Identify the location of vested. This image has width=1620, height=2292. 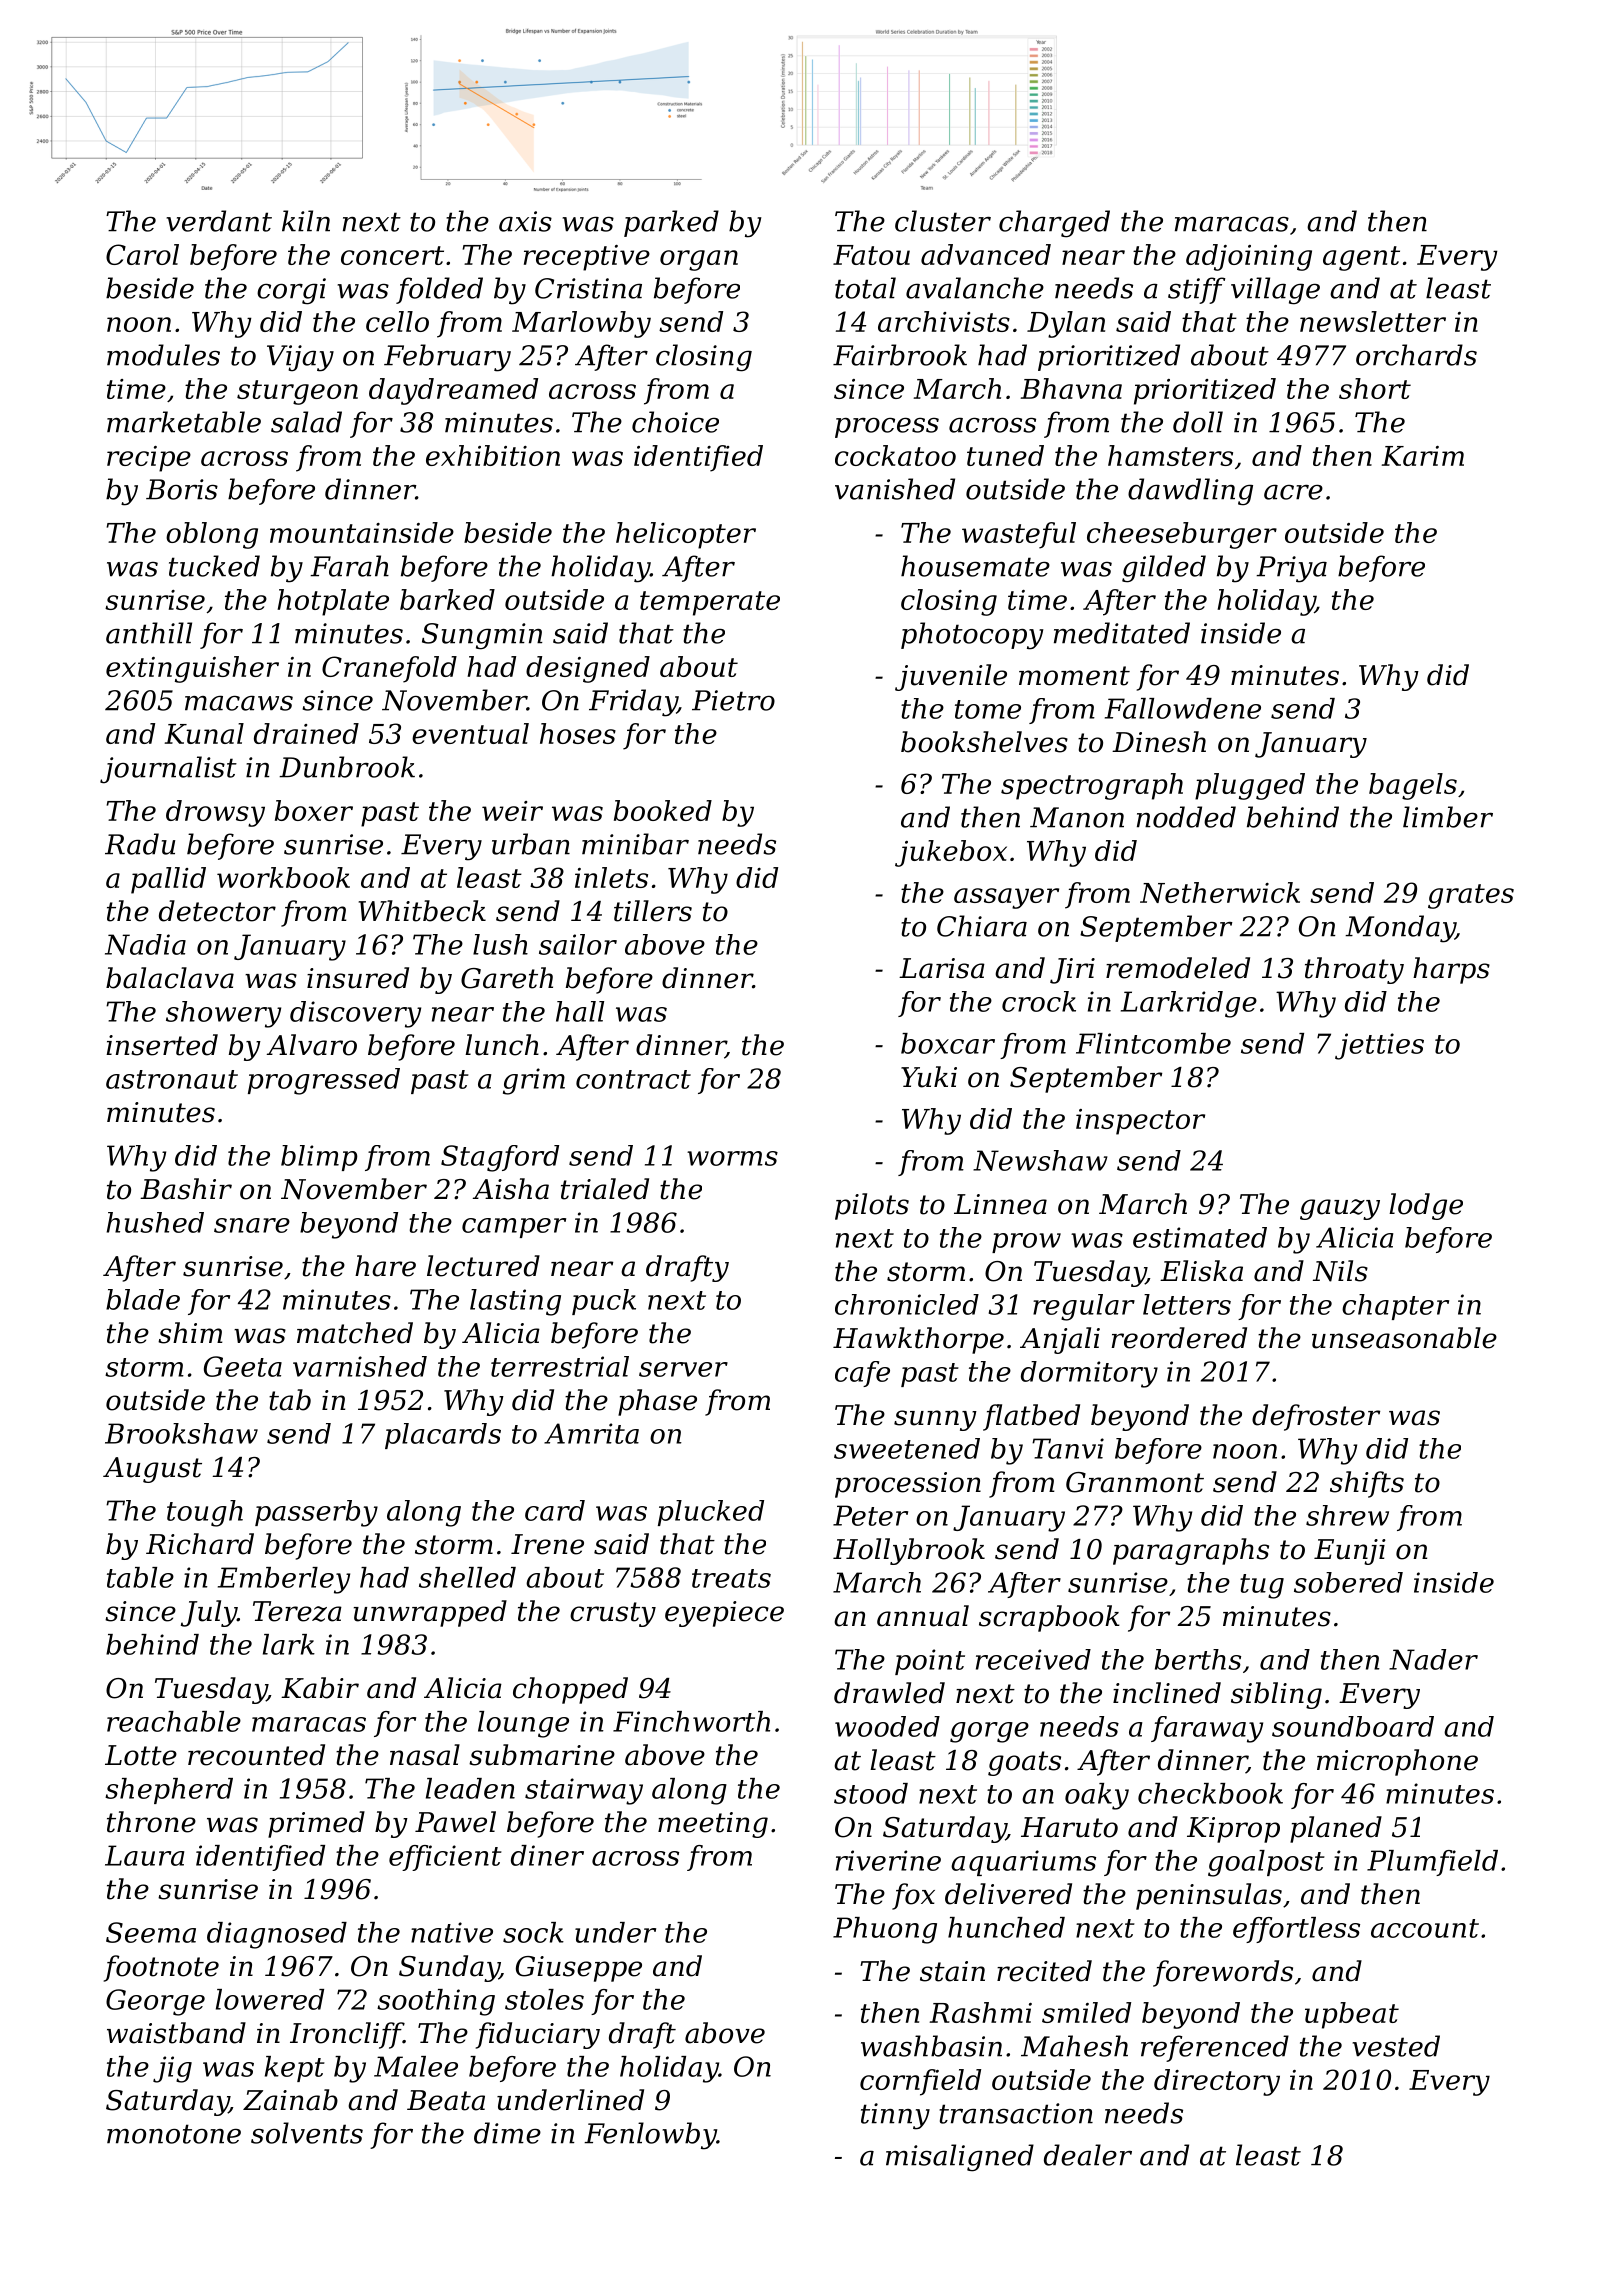
(1396, 2046).
